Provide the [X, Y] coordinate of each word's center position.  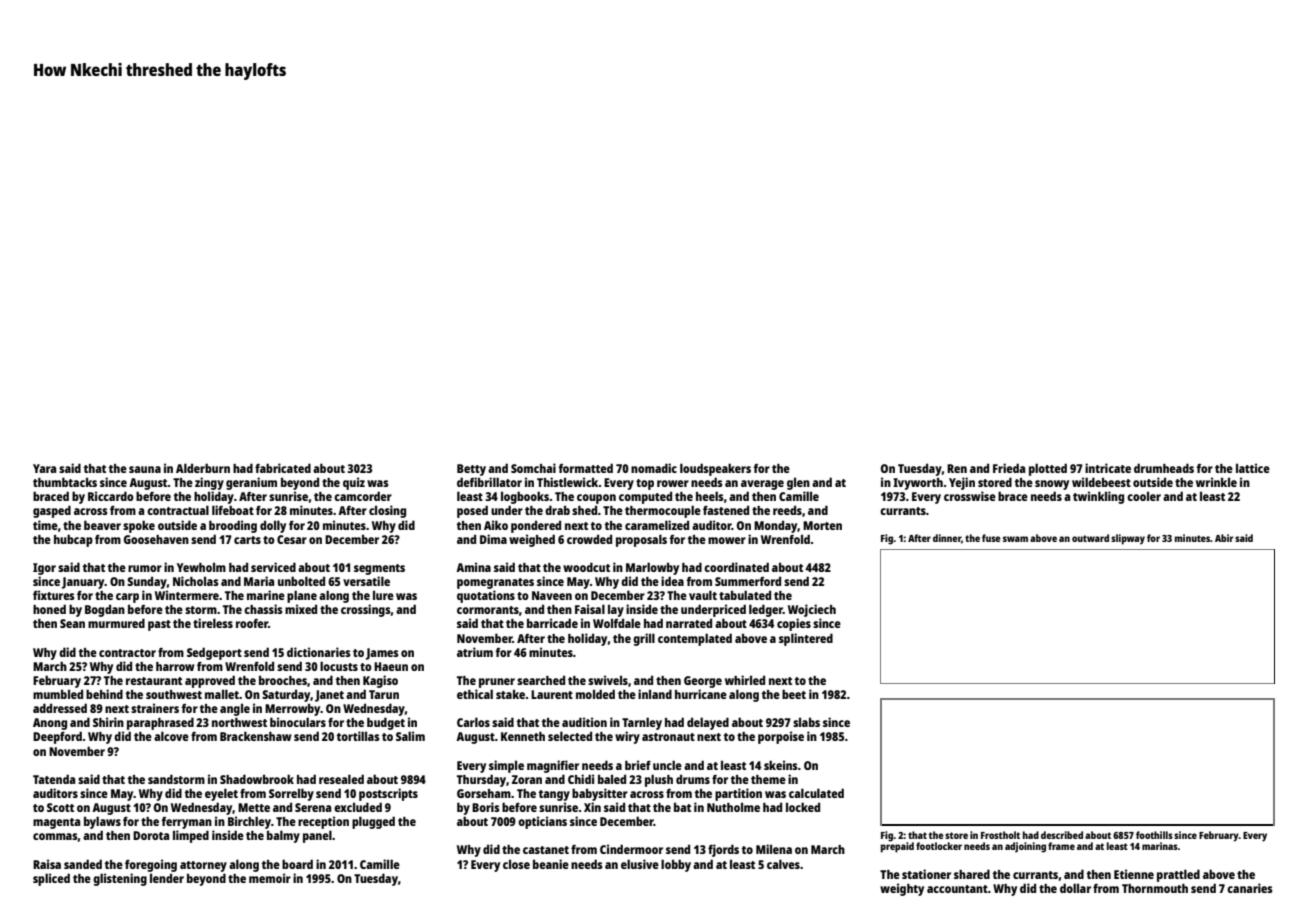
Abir [1224, 538]
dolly [273, 526]
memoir [270, 878]
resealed [341, 779]
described [1062, 835]
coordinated [736, 567]
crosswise [970, 496]
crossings [366, 610]
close [516, 864]
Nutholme [733, 807]
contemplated [695, 639]
